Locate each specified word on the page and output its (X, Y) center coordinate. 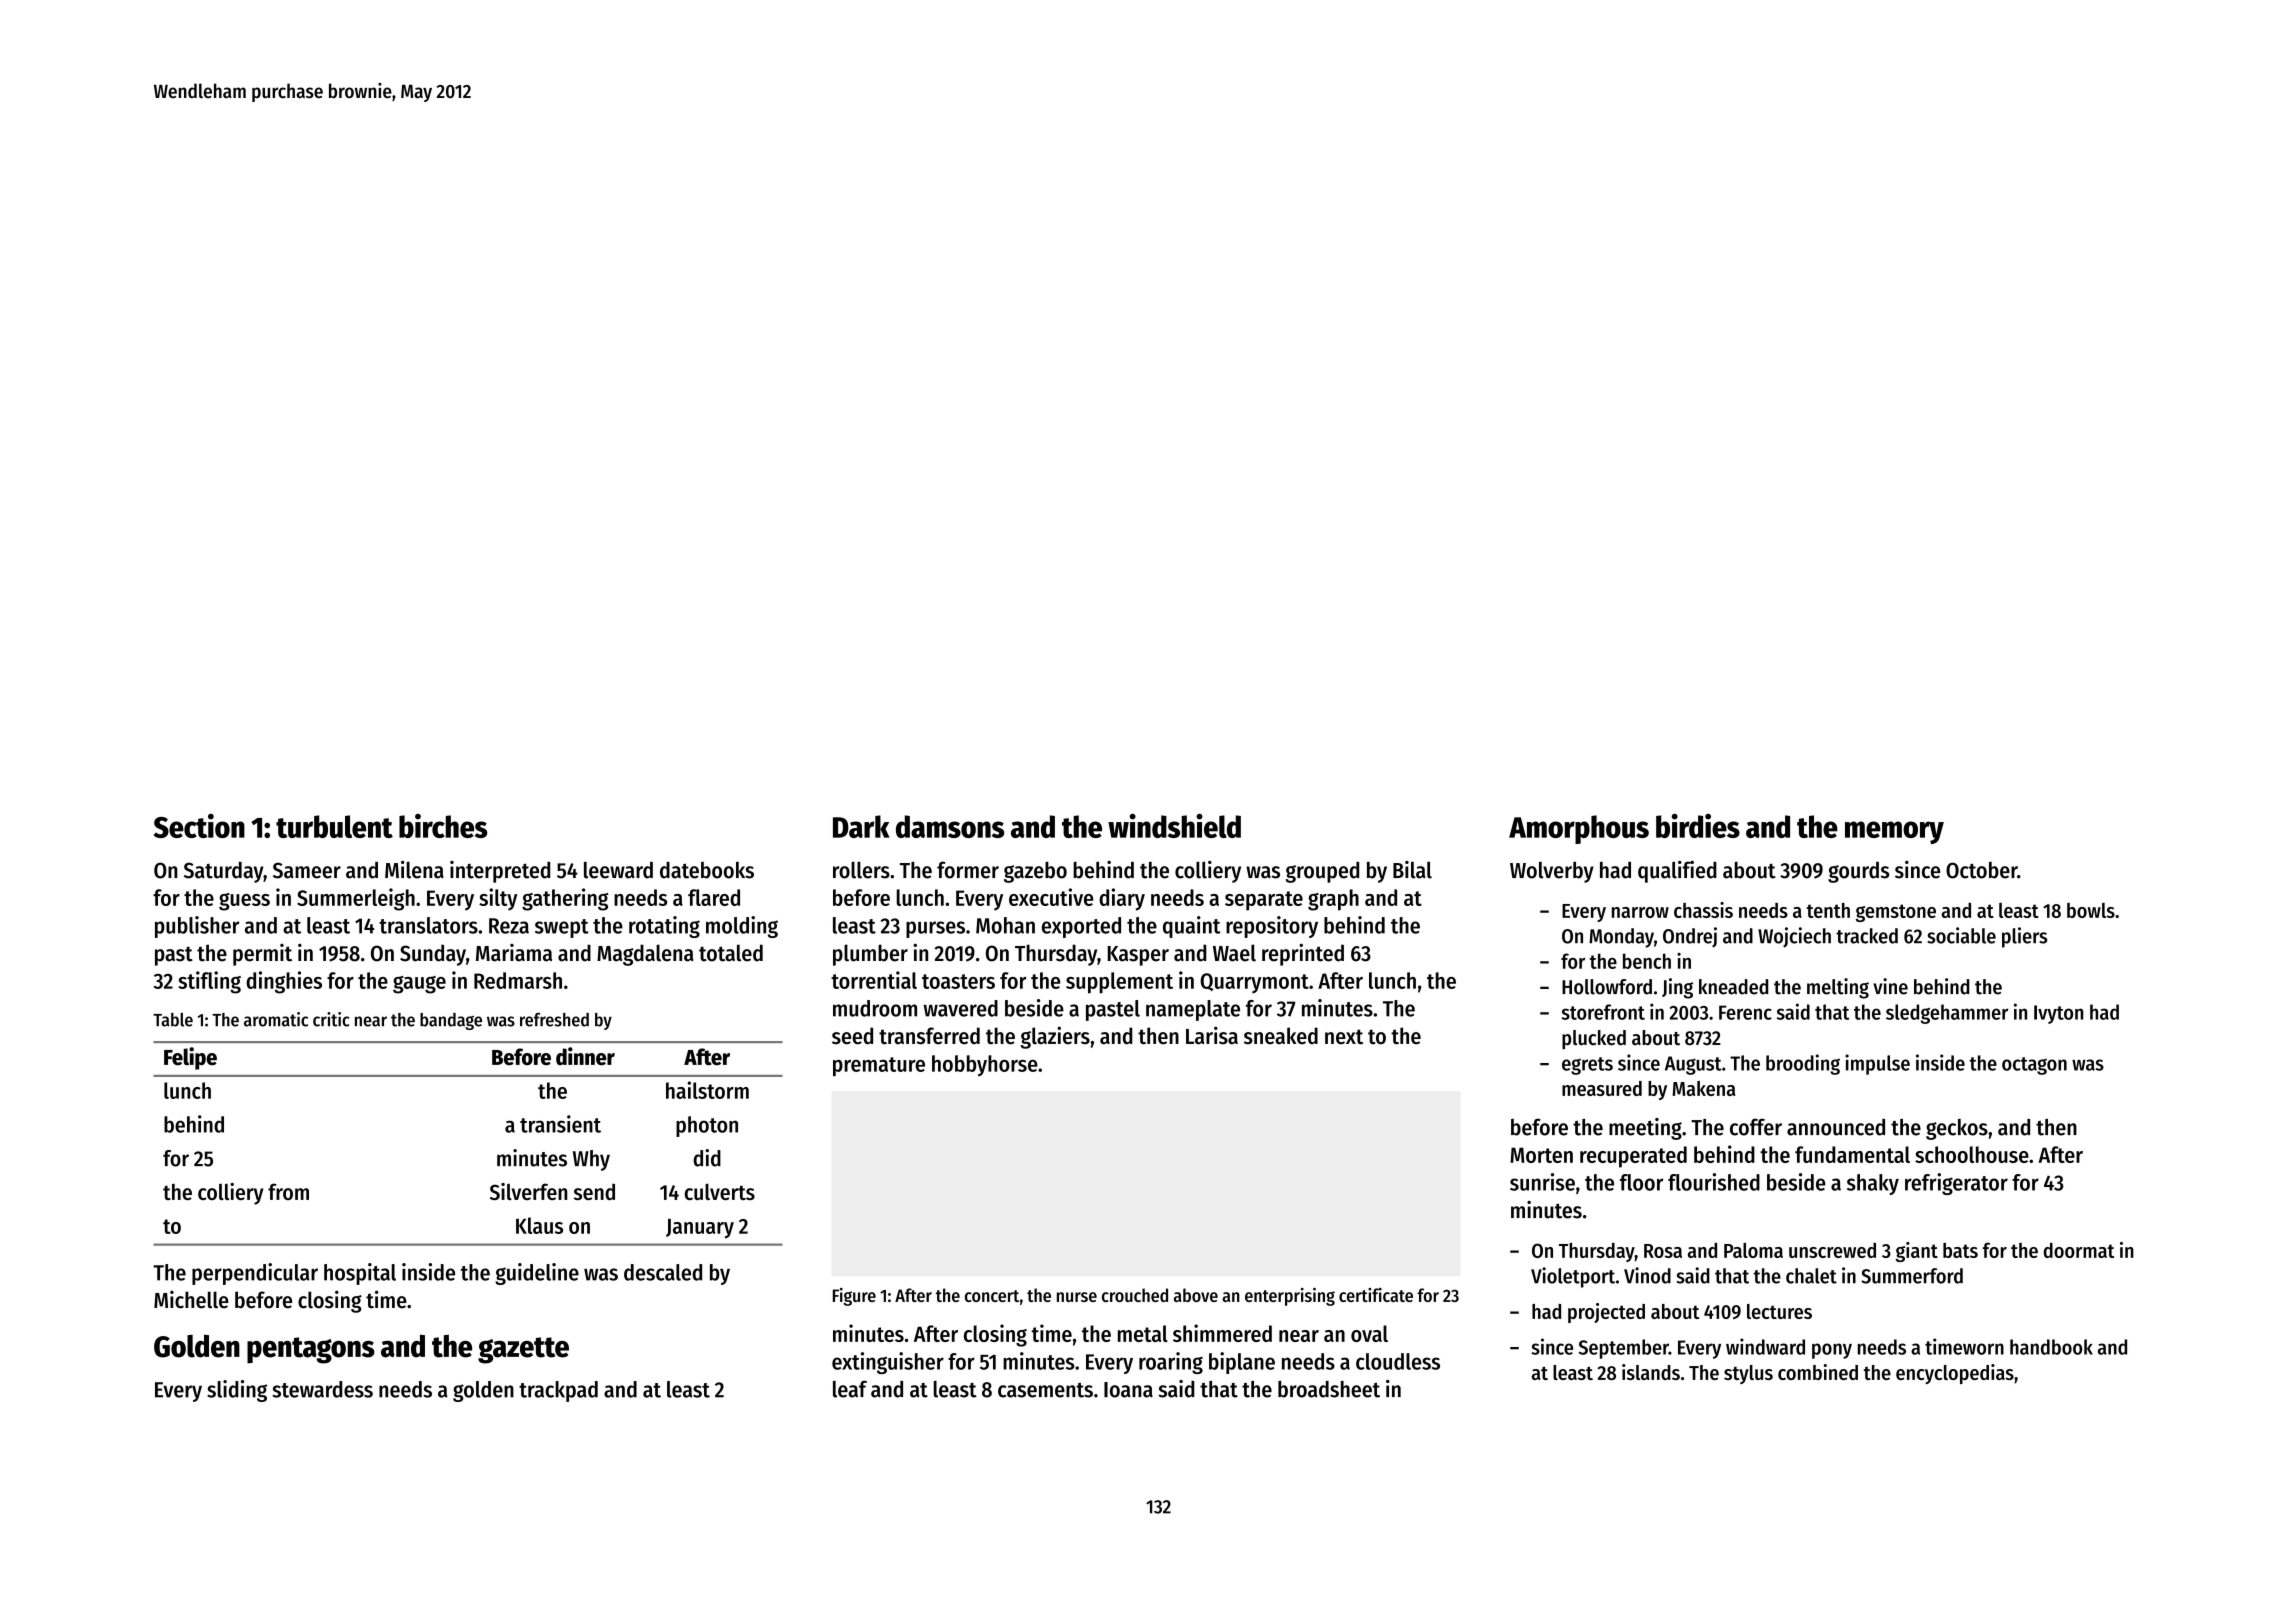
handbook (2051, 1347)
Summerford (1912, 1276)
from (288, 1191)
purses (935, 929)
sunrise (1542, 1182)
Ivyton (2058, 1014)
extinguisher (888, 1363)
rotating (664, 927)
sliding (237, 1391)
